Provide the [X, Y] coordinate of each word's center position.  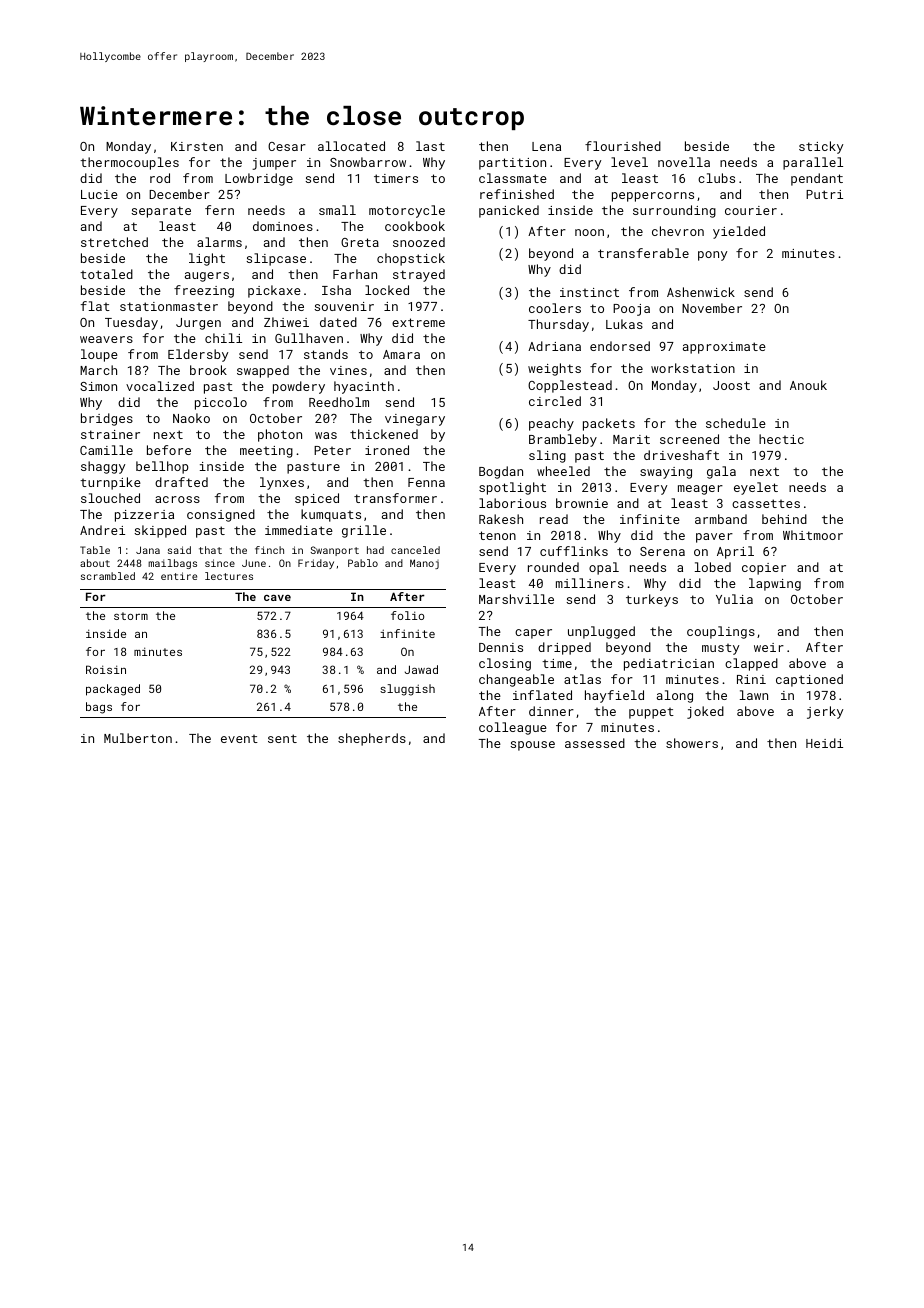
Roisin [106, 669]
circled [555, 401]
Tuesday [131, 323]
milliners [590, 583]
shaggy [103, 467]
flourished [623, 146]
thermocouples [129, 163]
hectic [781, 439]
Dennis [501, 647]
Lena [546, 146]
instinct [589, 292]
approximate [724, 348]
